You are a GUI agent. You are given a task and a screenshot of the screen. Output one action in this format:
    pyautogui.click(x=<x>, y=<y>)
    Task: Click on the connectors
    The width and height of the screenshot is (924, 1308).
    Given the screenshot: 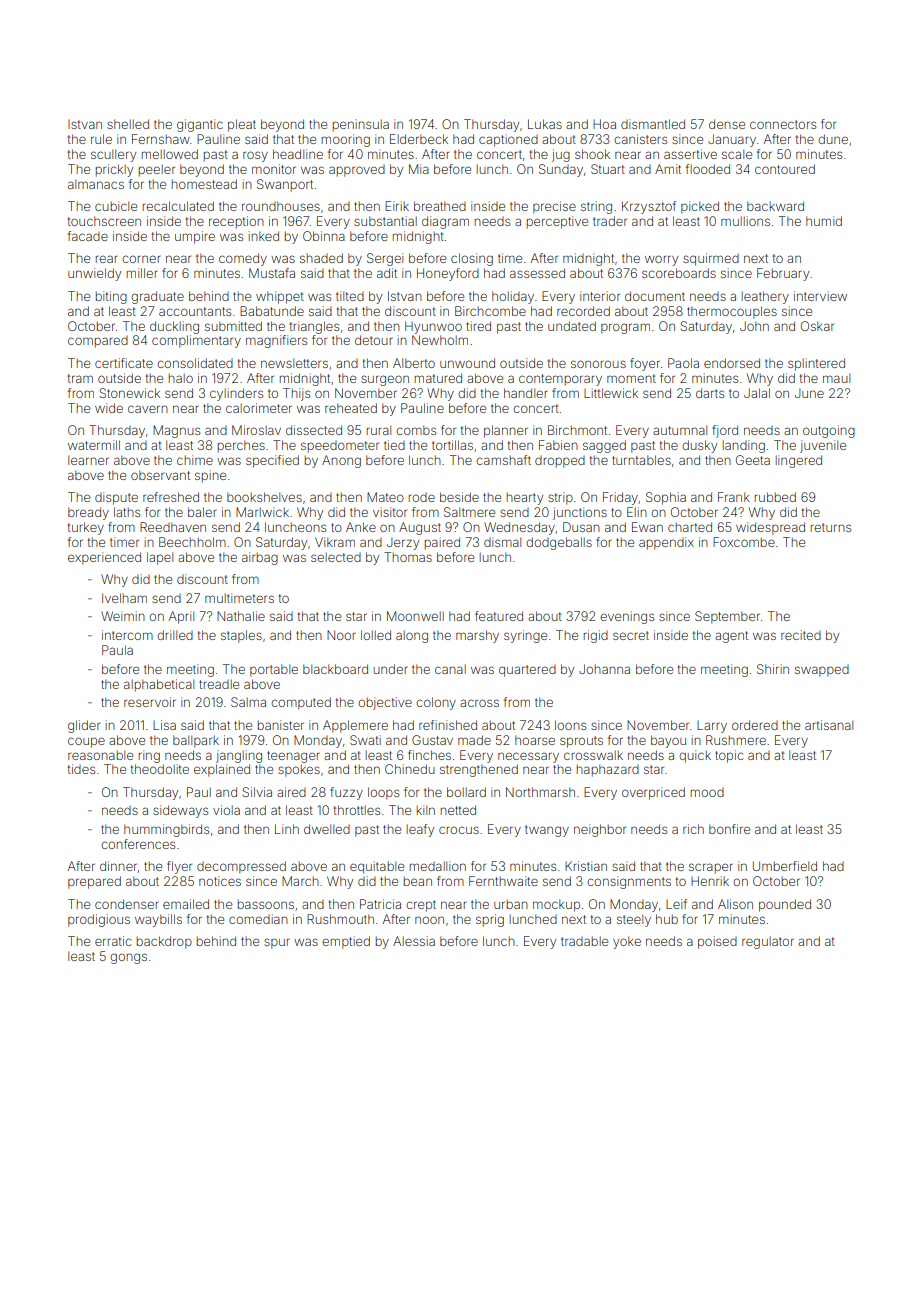 What is the action you would take?
    pyautogui.click(x=783, y=124)
